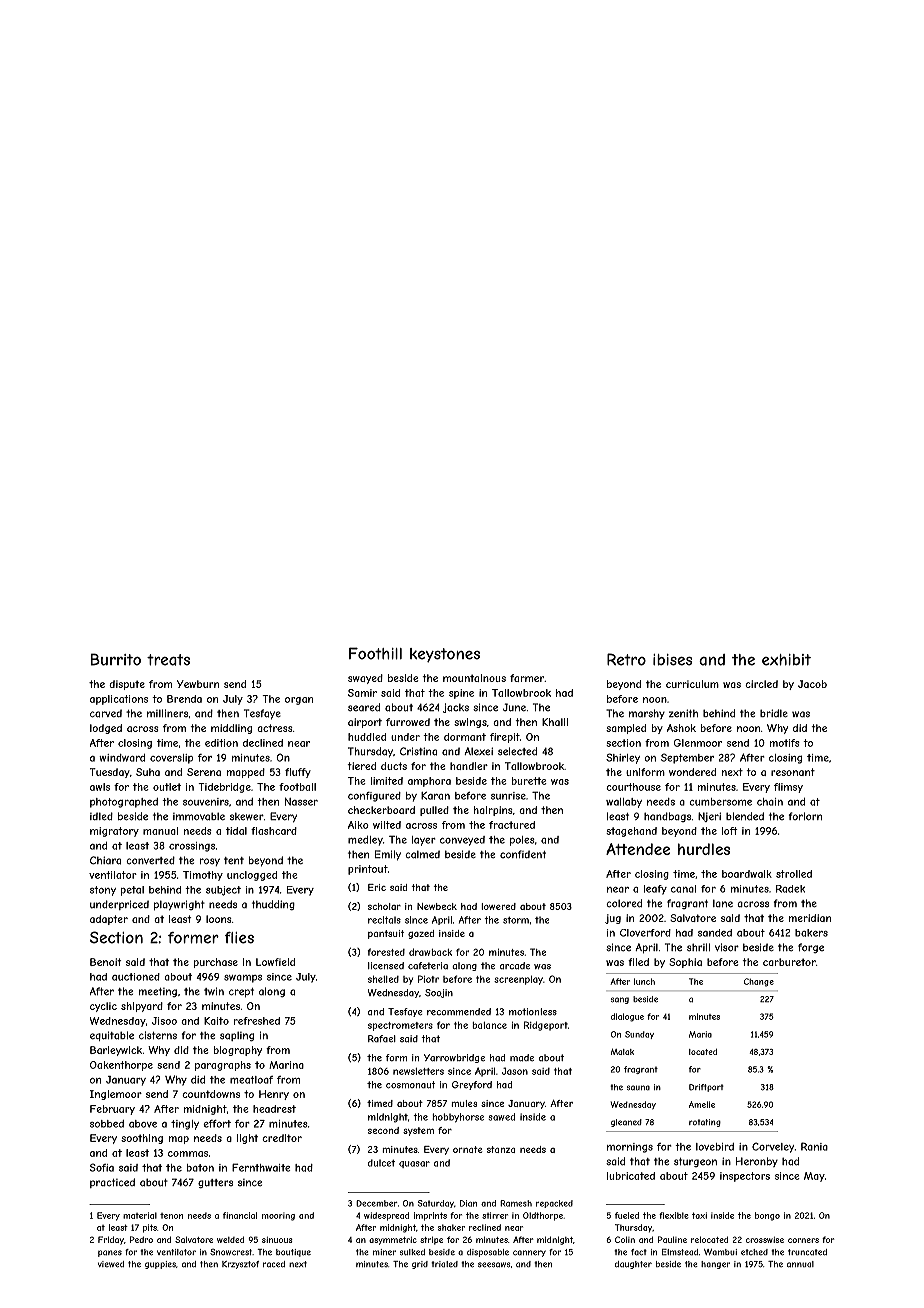 This image has height=1308, width=924. What do you see at coordinates (767, 1216) in the image?
I see `bongo` at bounding box center [767, 1216].
